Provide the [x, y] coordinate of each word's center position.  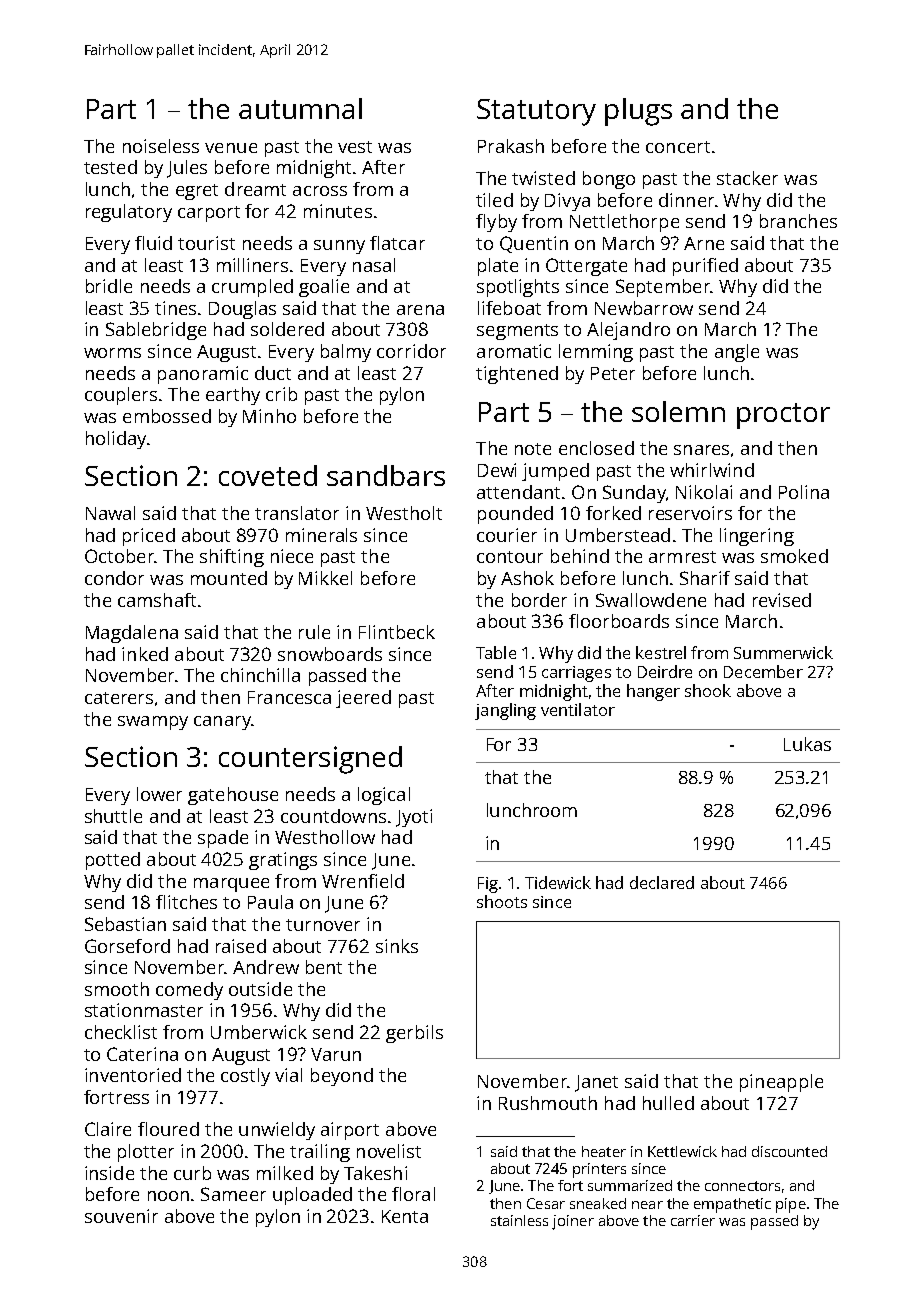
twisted [543, 178]
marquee [231, 885]
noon [168, 1196]
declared [662, 882]
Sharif [705, 578]
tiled [494, 200]
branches [798, 221]
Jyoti [414, 818]
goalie [324, 288]
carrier [693, 1220]
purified [705, 267]
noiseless [161, 146]
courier [507, 535]
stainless [519, 1220]
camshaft [157, 600]
